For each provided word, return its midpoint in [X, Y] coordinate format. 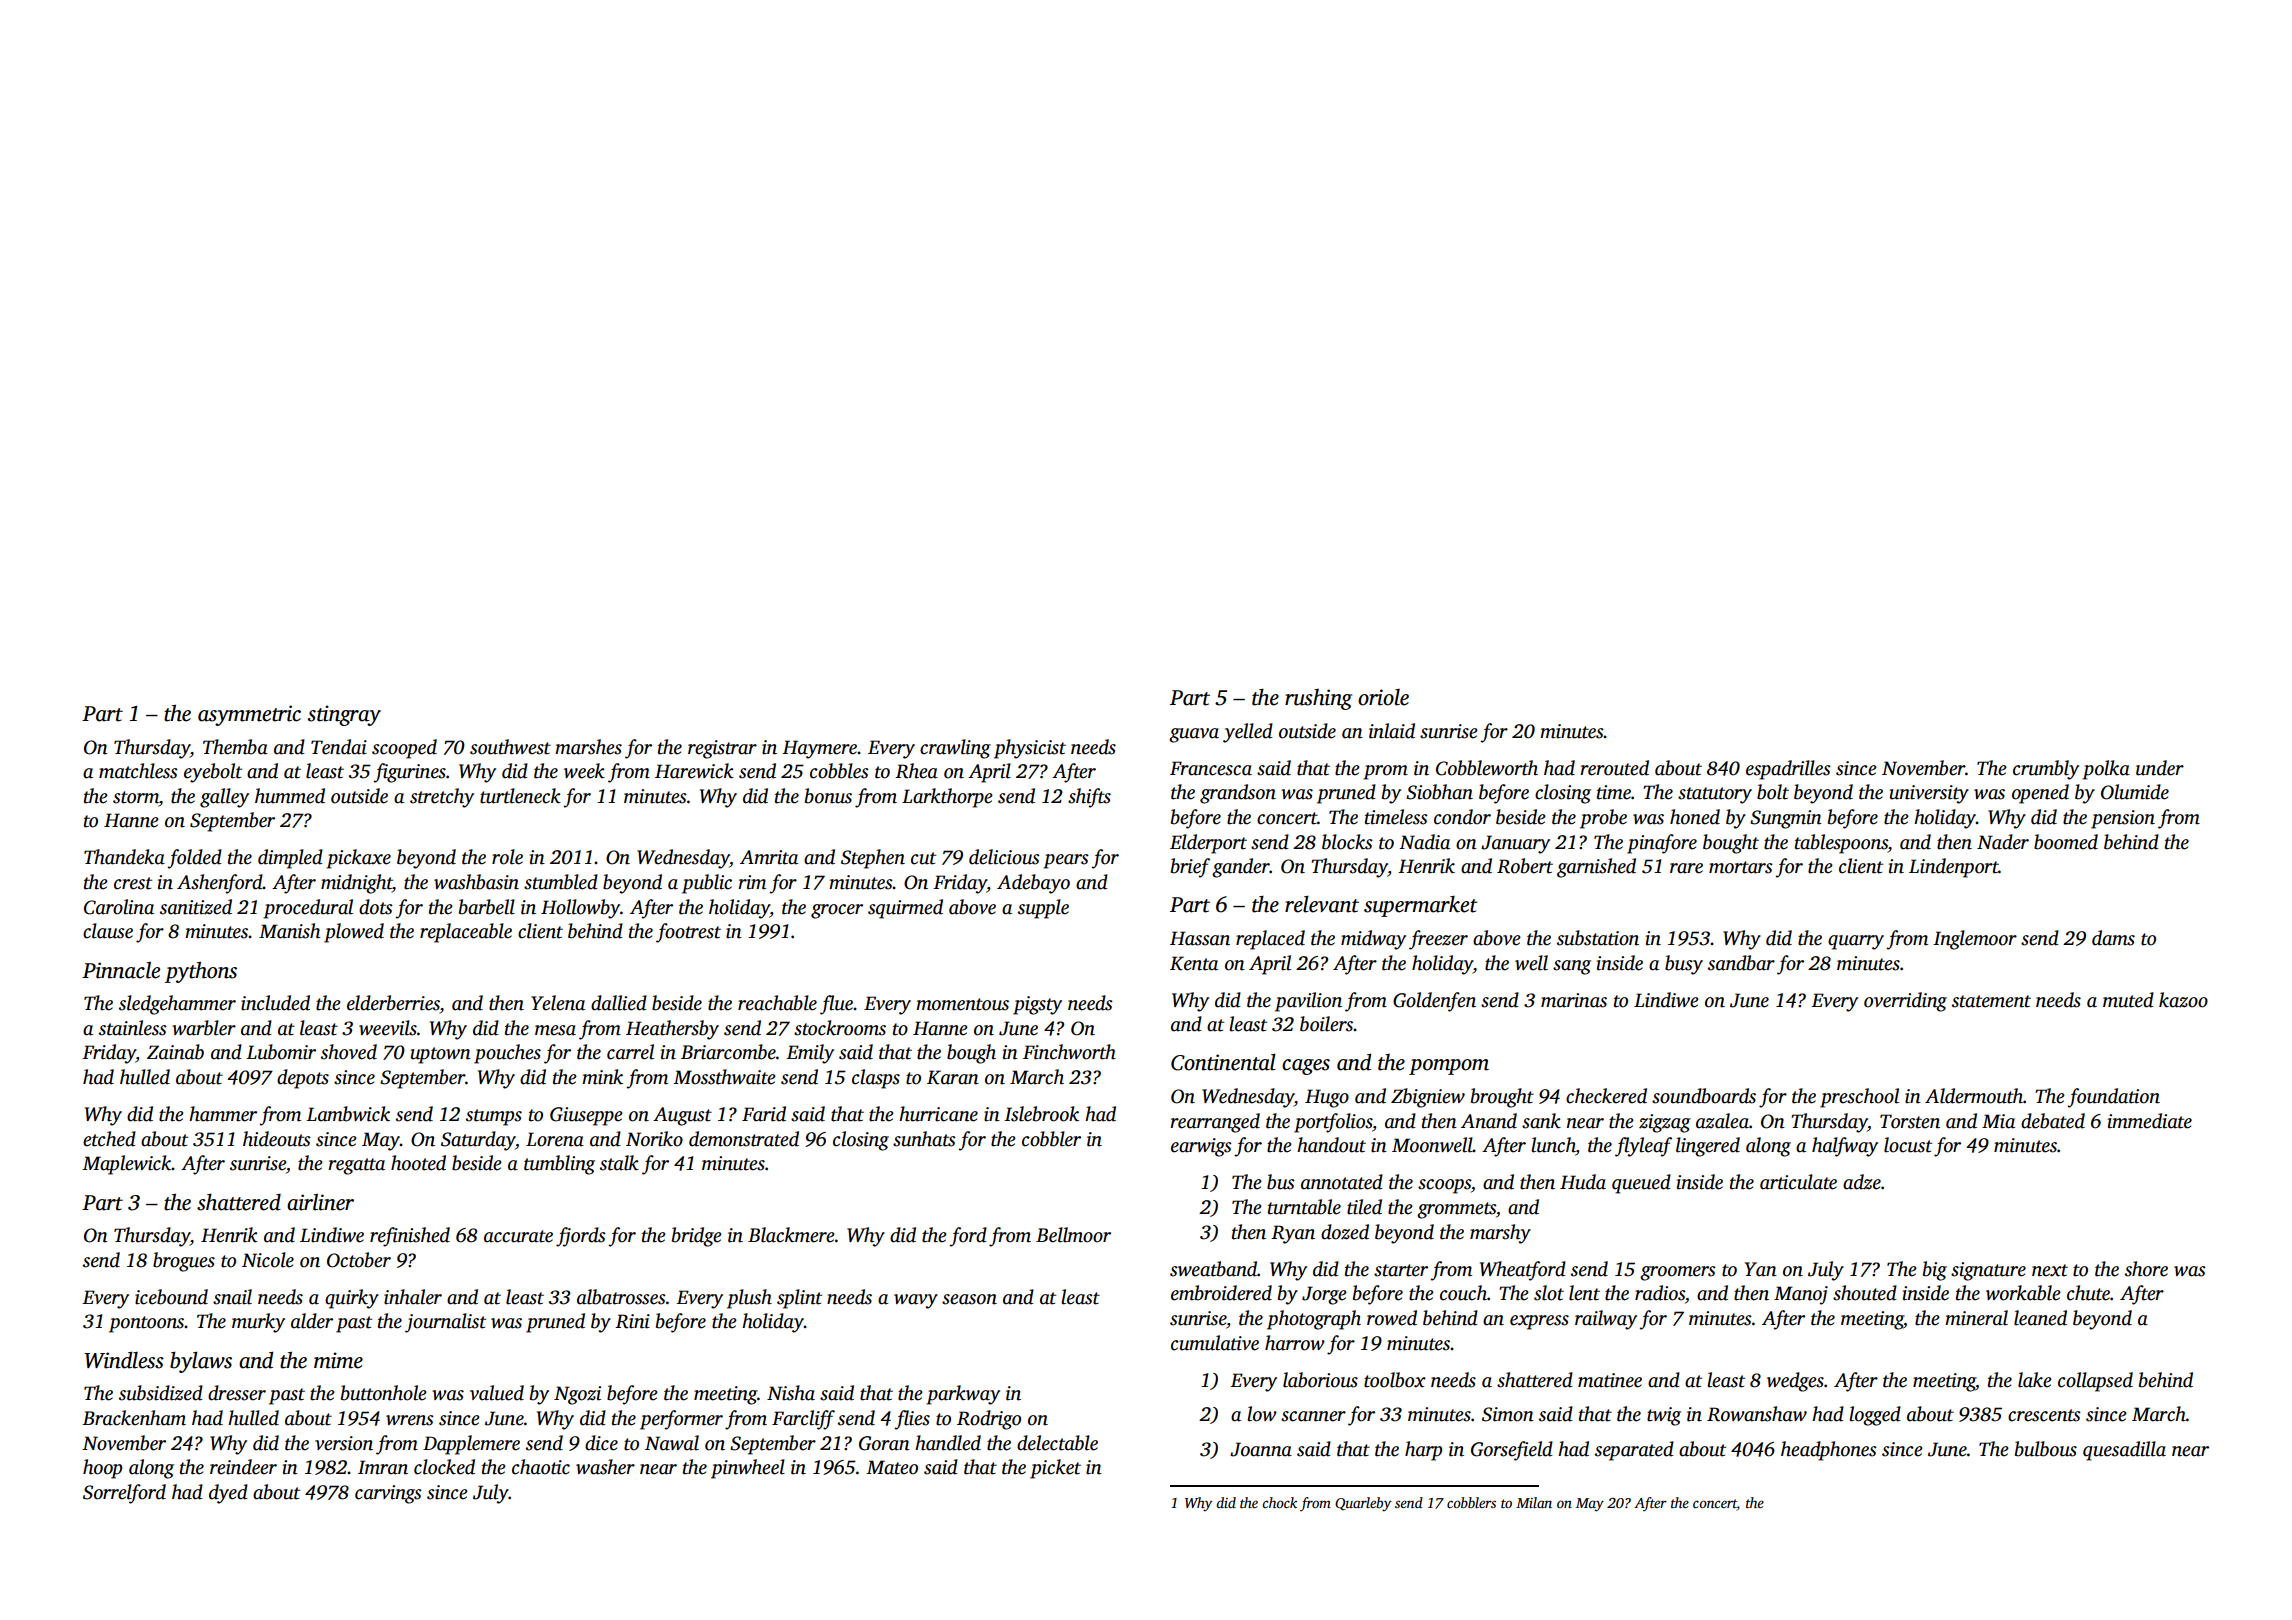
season [969, 1299]
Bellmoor [1073, 1235]
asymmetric [249, 715]
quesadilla [2124, 1451]
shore [2146, 1269]
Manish [289, 931]
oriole [1383, 697]
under [2160, 768]
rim [752, 882]
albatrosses [621, 1297]
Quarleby [1363, 1504]
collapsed [2095, 1382]
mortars [1741, 867]
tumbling [559, 1165]
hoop [102, 1469]
